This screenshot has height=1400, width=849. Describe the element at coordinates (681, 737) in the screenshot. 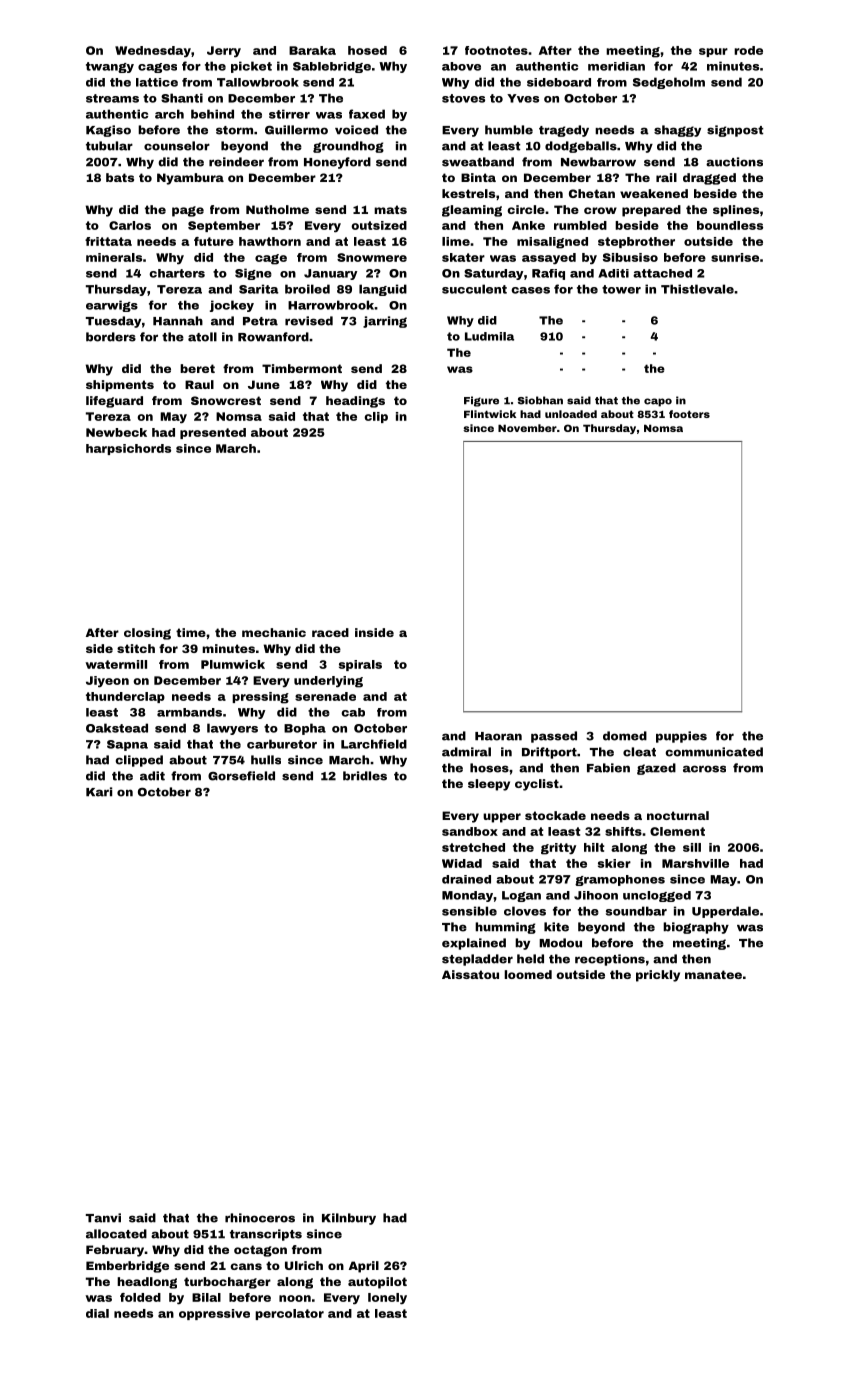

I see `puppies` at that location.
